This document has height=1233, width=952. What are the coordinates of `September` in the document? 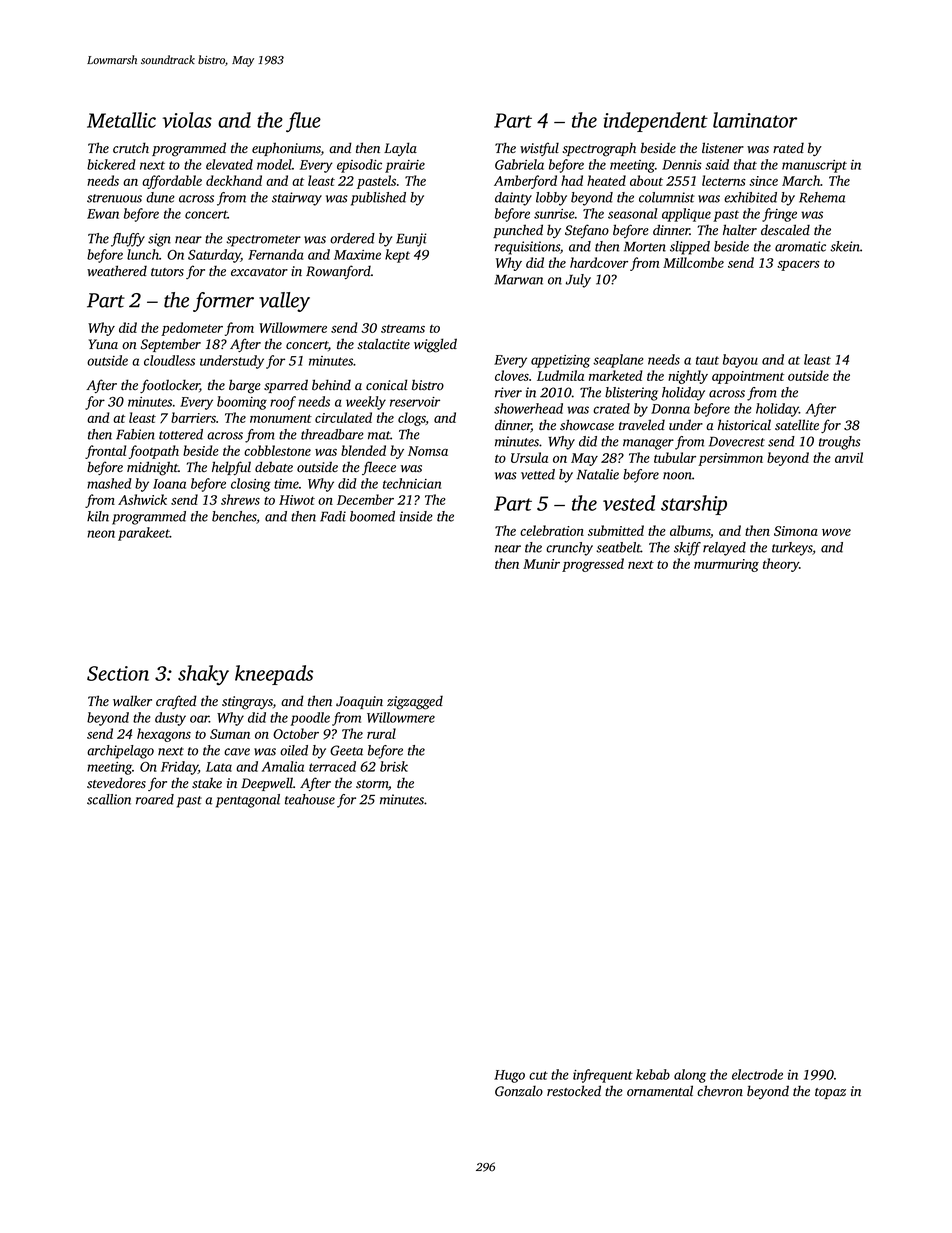 It's located at (171, 345).
